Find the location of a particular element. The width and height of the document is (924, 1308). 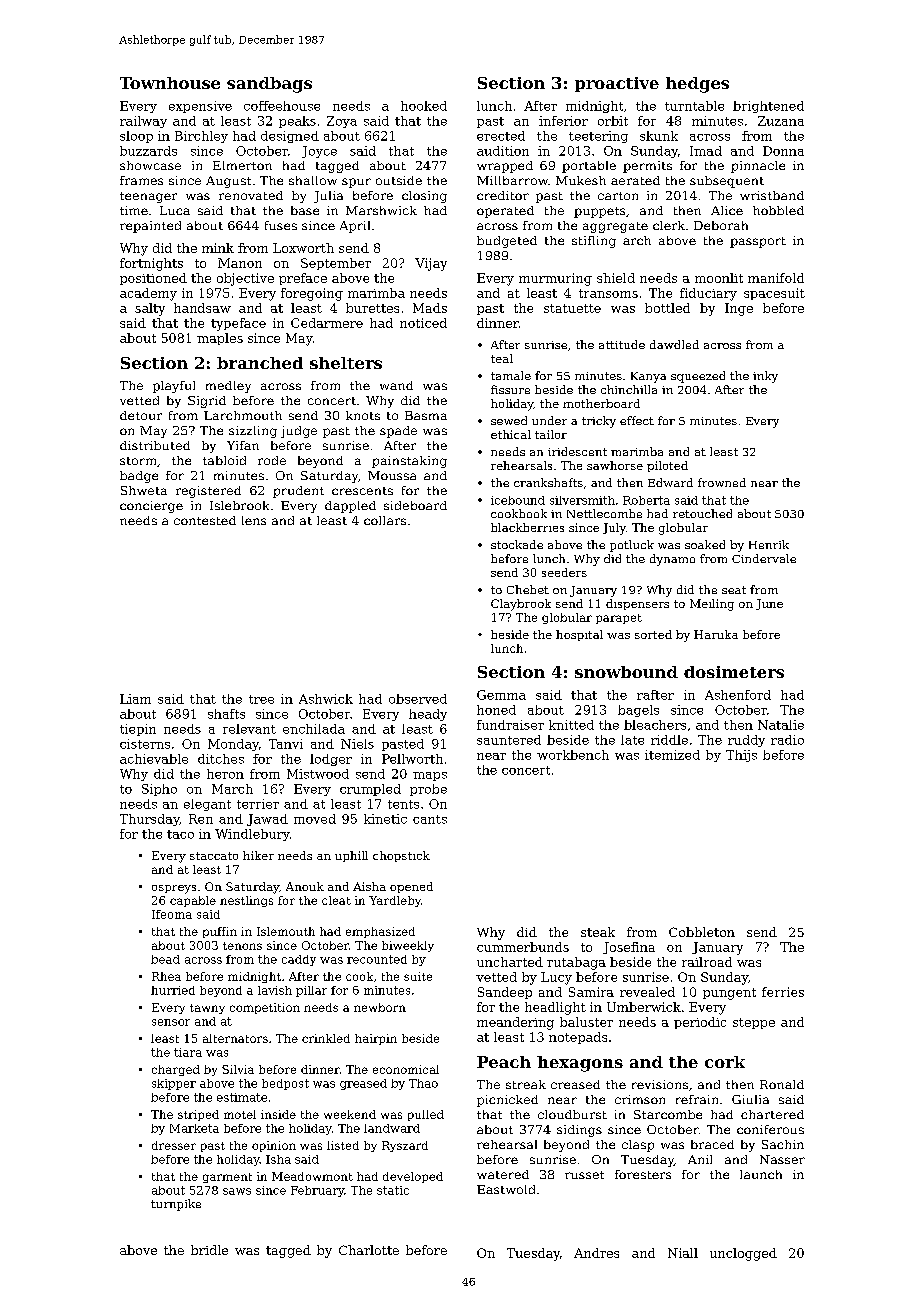

terrier is located at coordinates (258, 804).
